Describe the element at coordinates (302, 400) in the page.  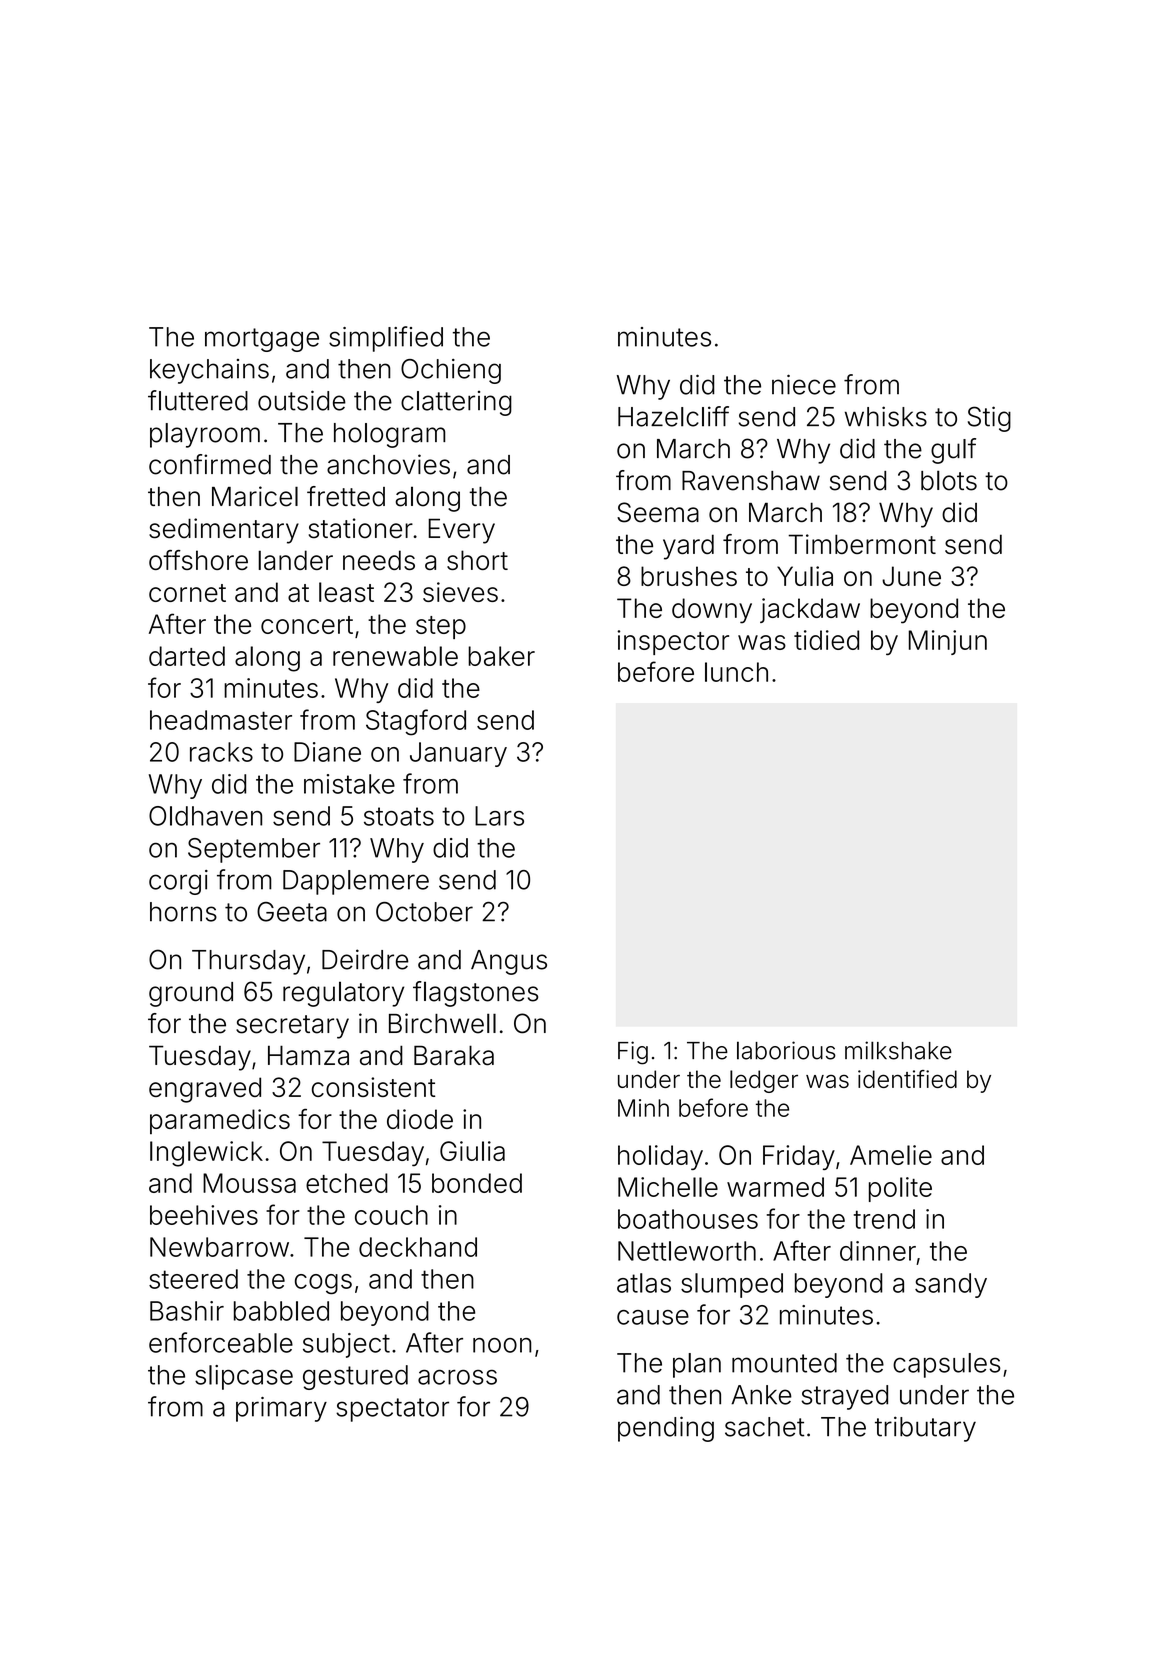
I see `outside` at that location.
